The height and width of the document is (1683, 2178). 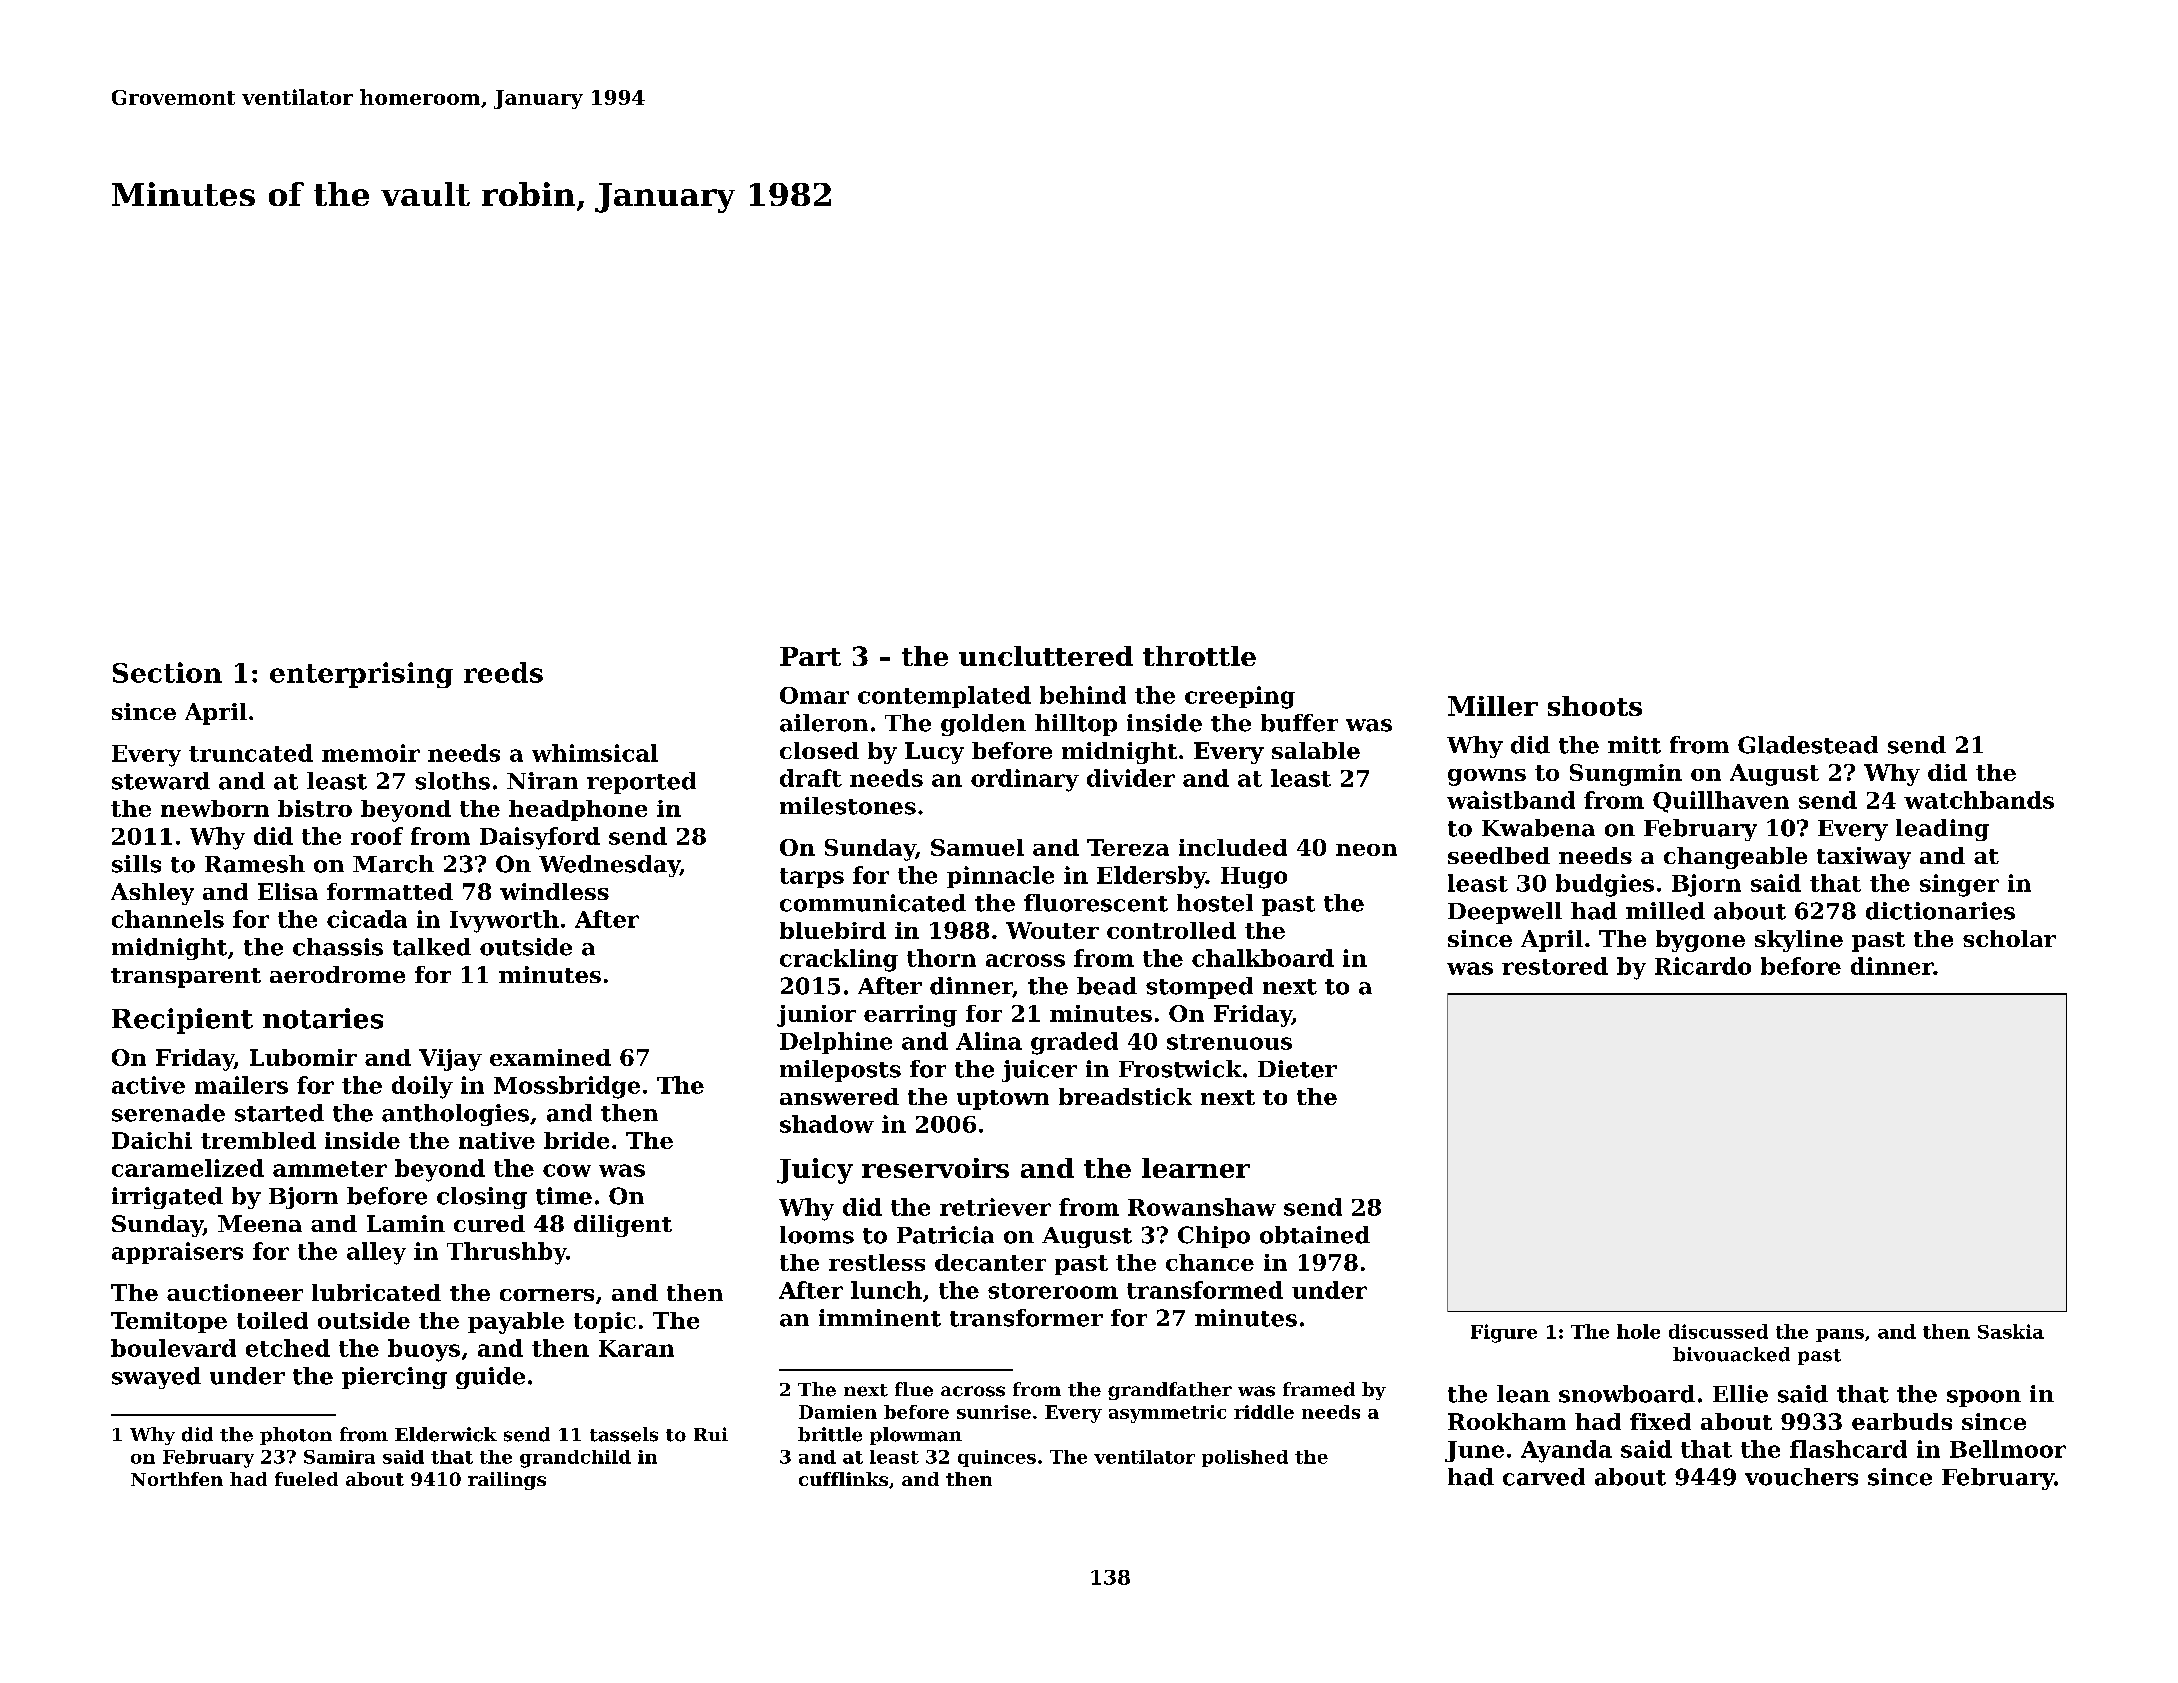 I want to click on included, so click(x=1233, y=847).
